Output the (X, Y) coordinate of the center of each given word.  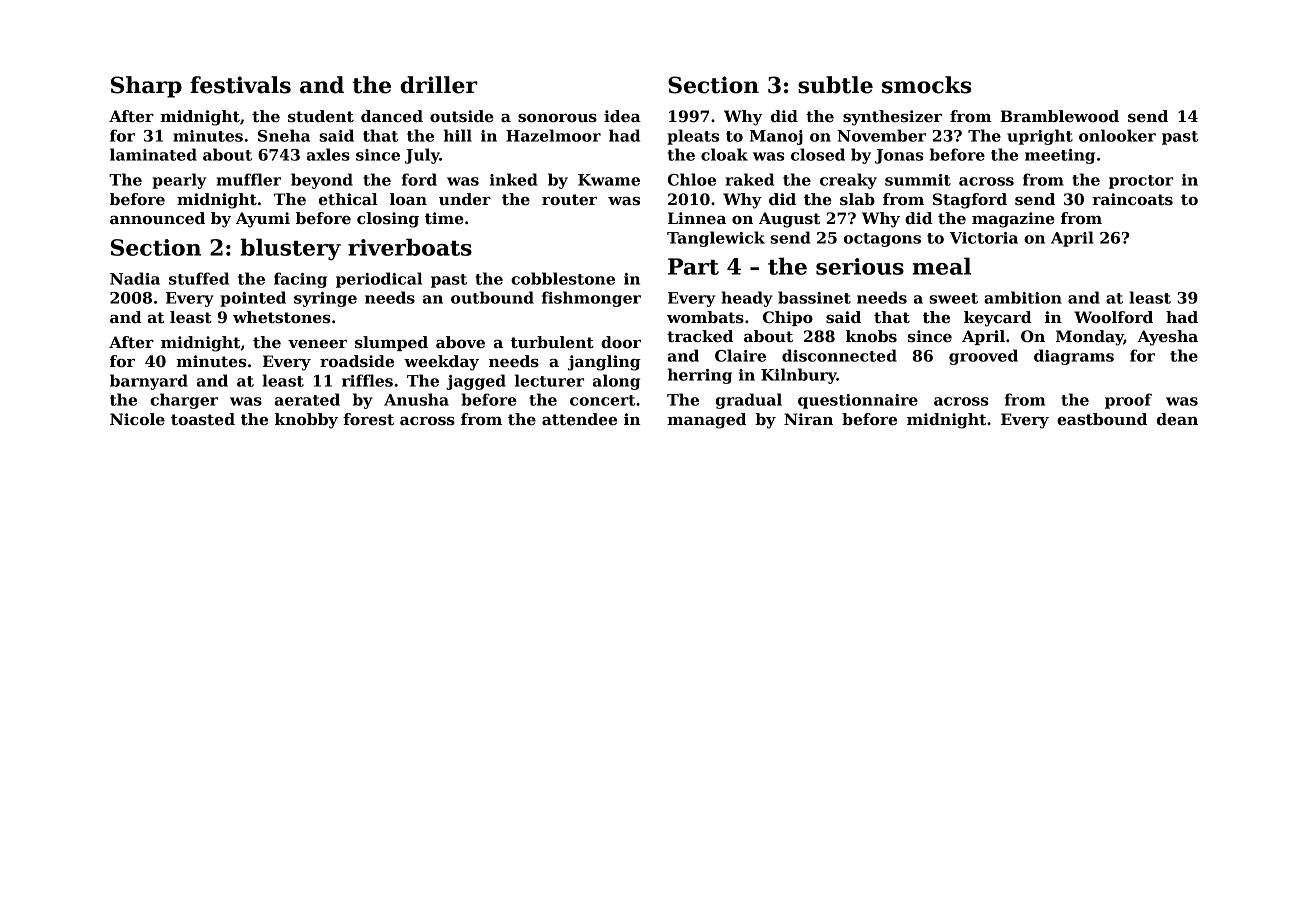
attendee (579, 419)
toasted (203, 419)
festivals (240, 85)
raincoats (1132, 199)
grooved (983, 357)
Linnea (697, 218)
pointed (253, 299)
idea (622, 116)
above (460, 342)
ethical (348, 199)
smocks (927, 85)
